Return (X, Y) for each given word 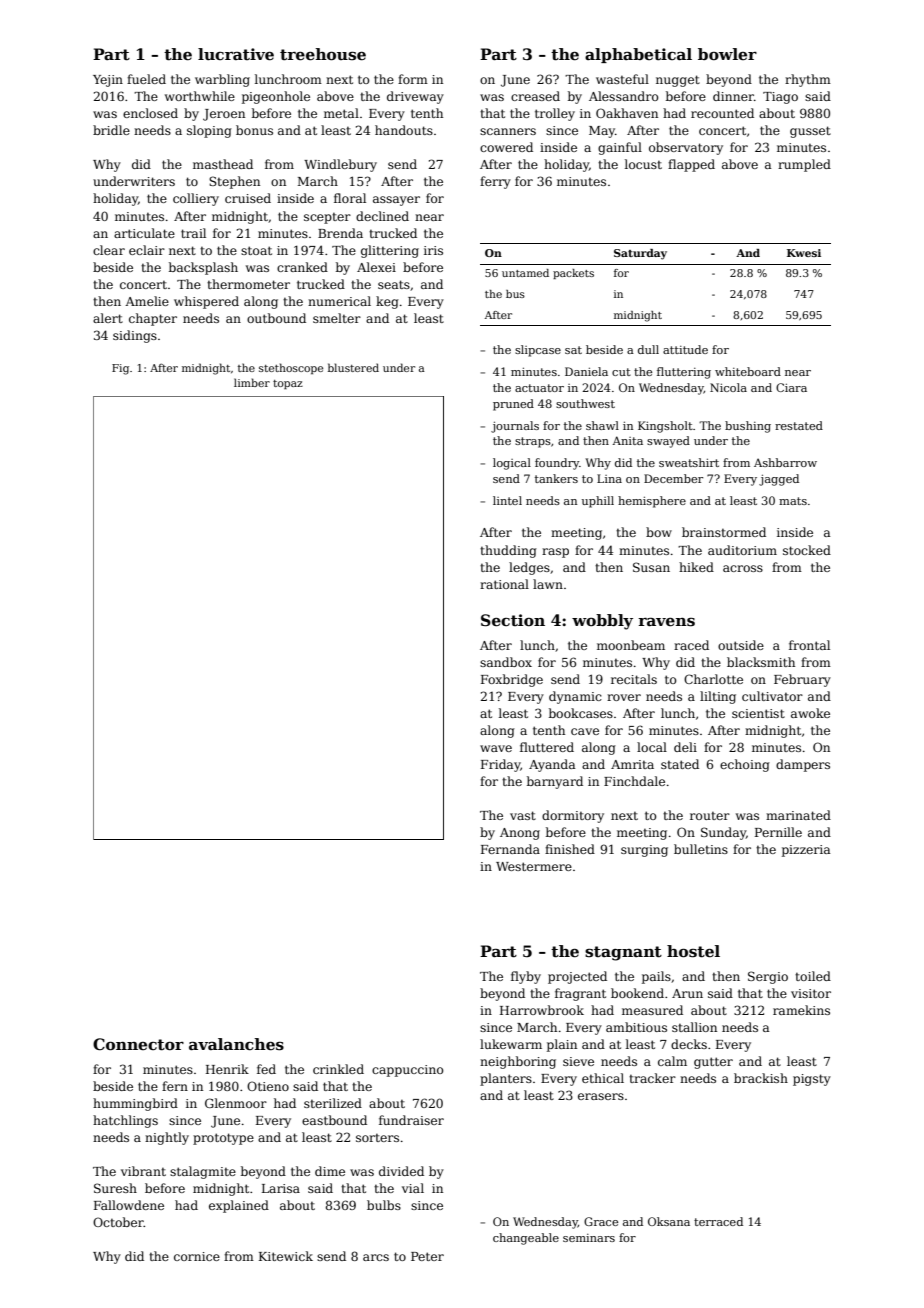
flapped (691, 165)
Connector (138, 1044)
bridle (111, 130)
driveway (415, 97)
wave (496, 748)
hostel (693, 951)
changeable (526, 1239)
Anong (520, 834)
